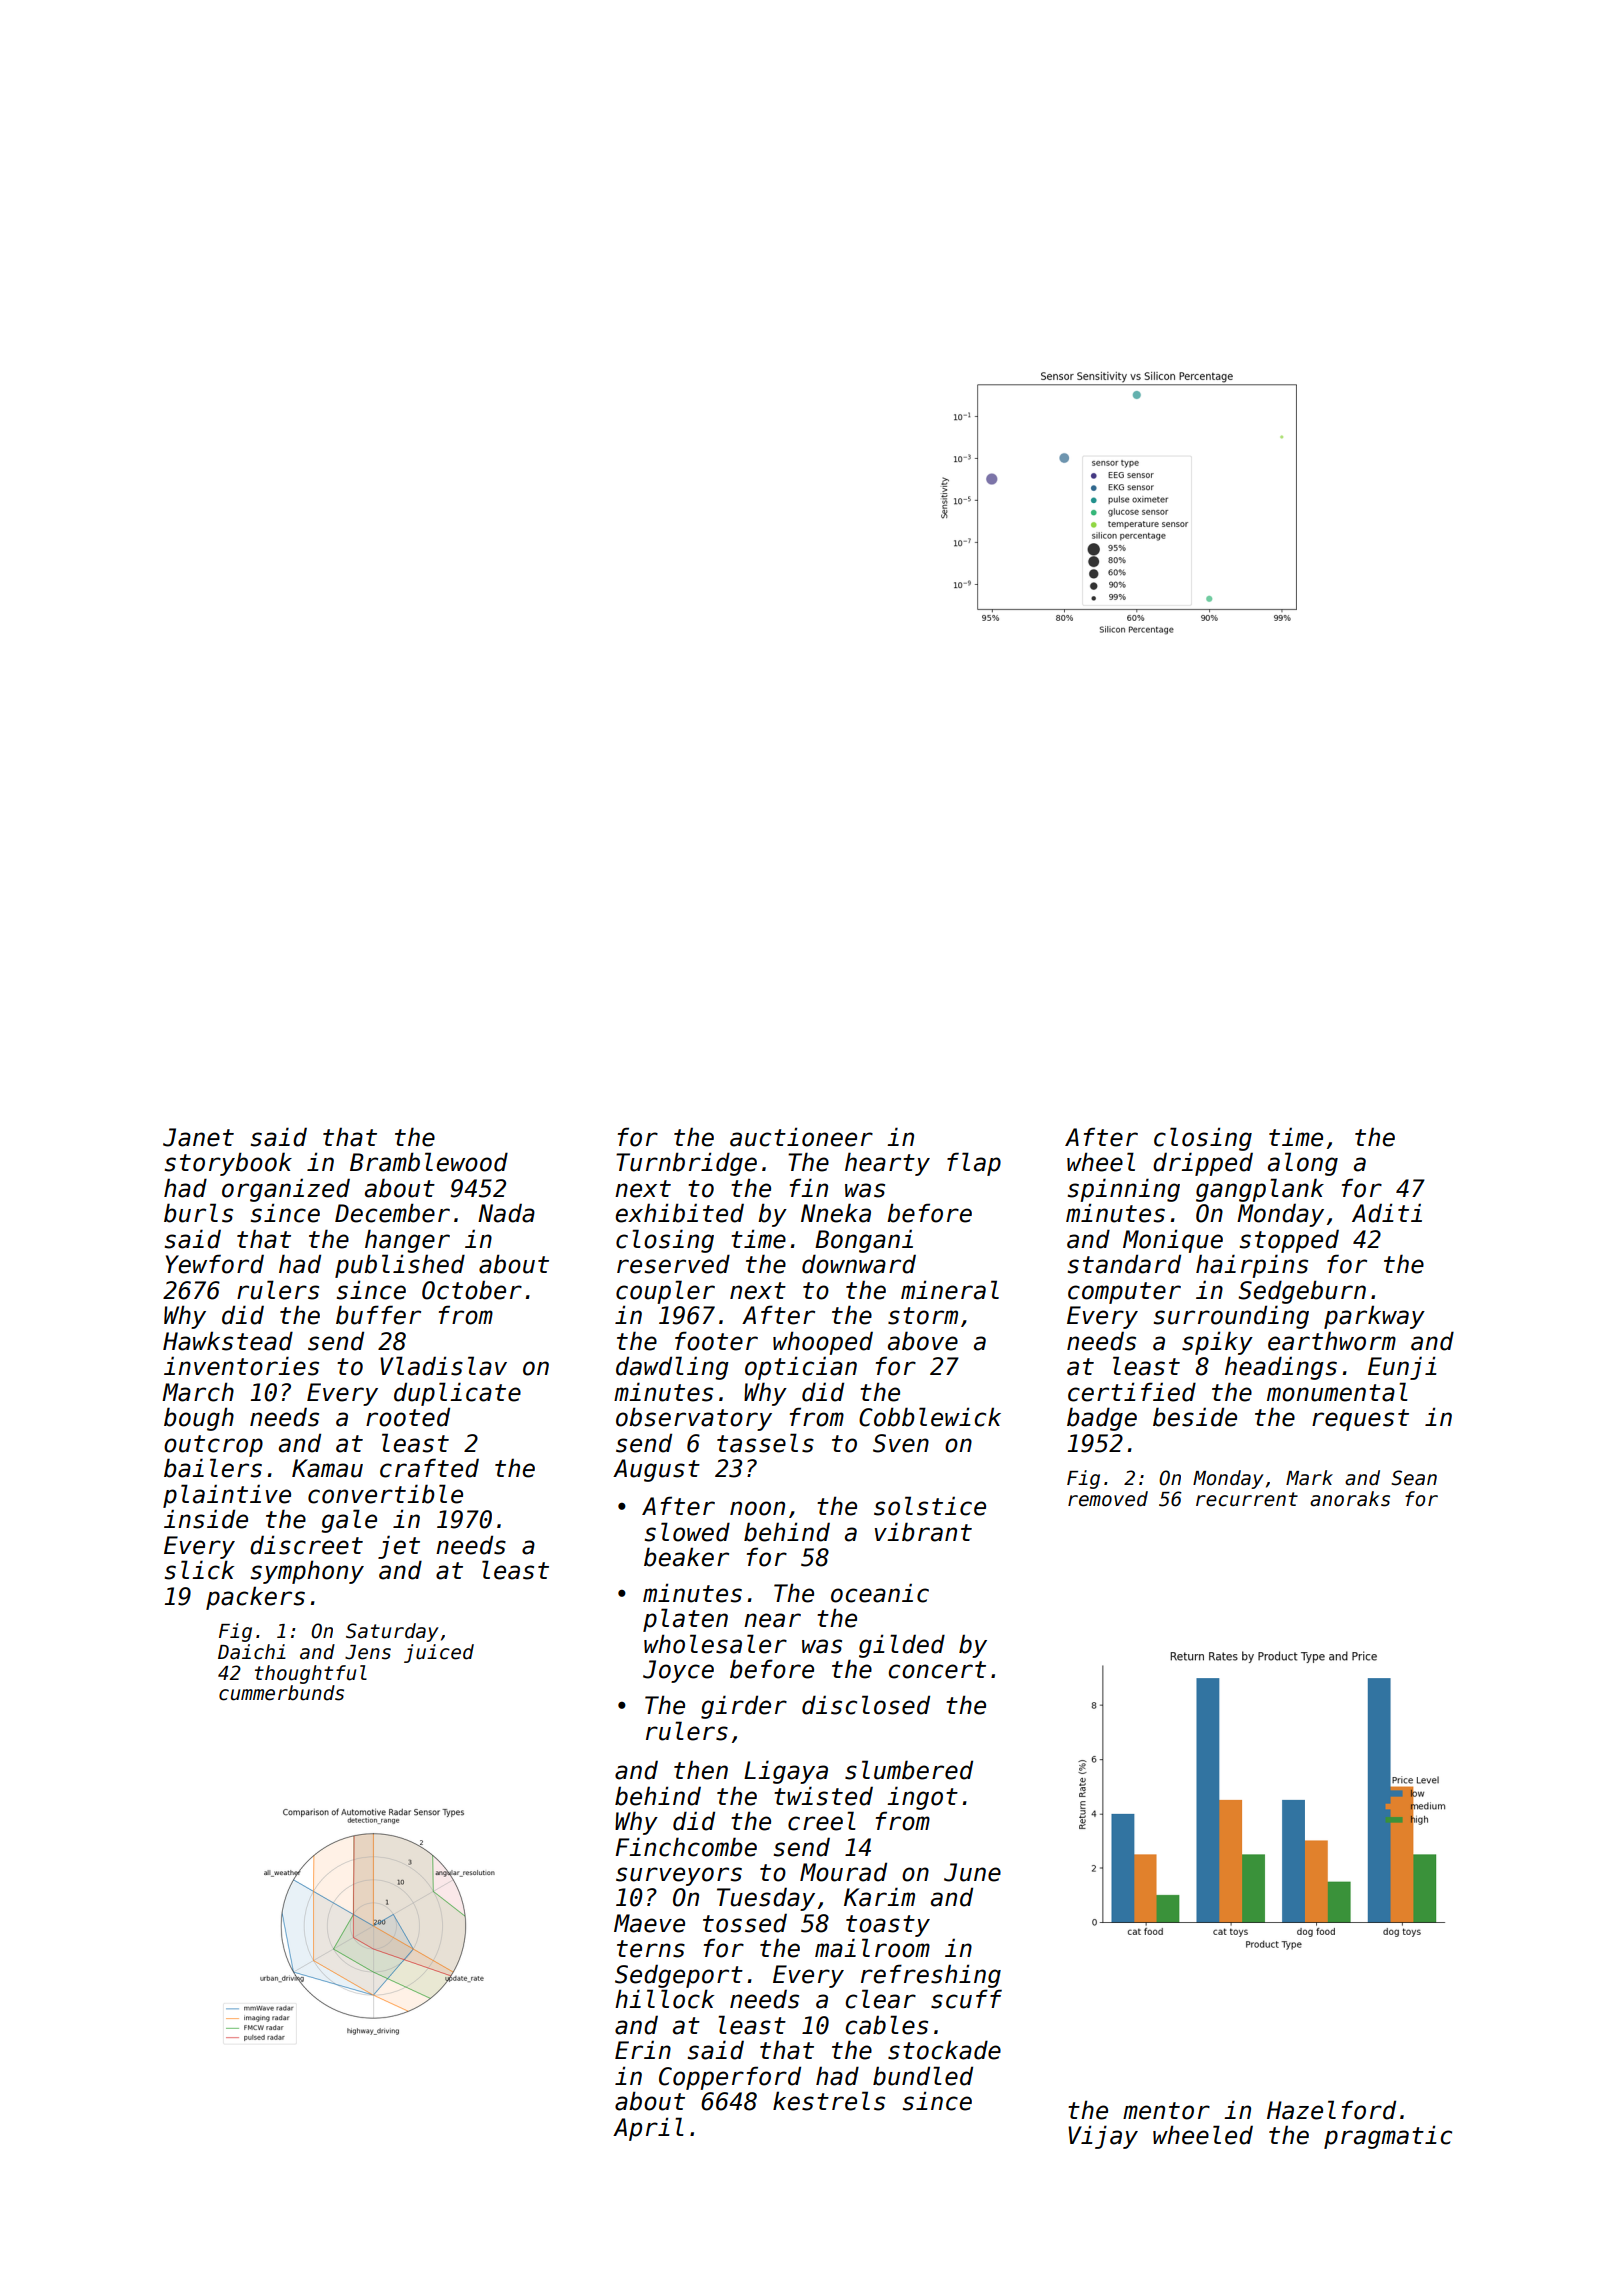  I want to click on ingot, so click(922, 1798).
